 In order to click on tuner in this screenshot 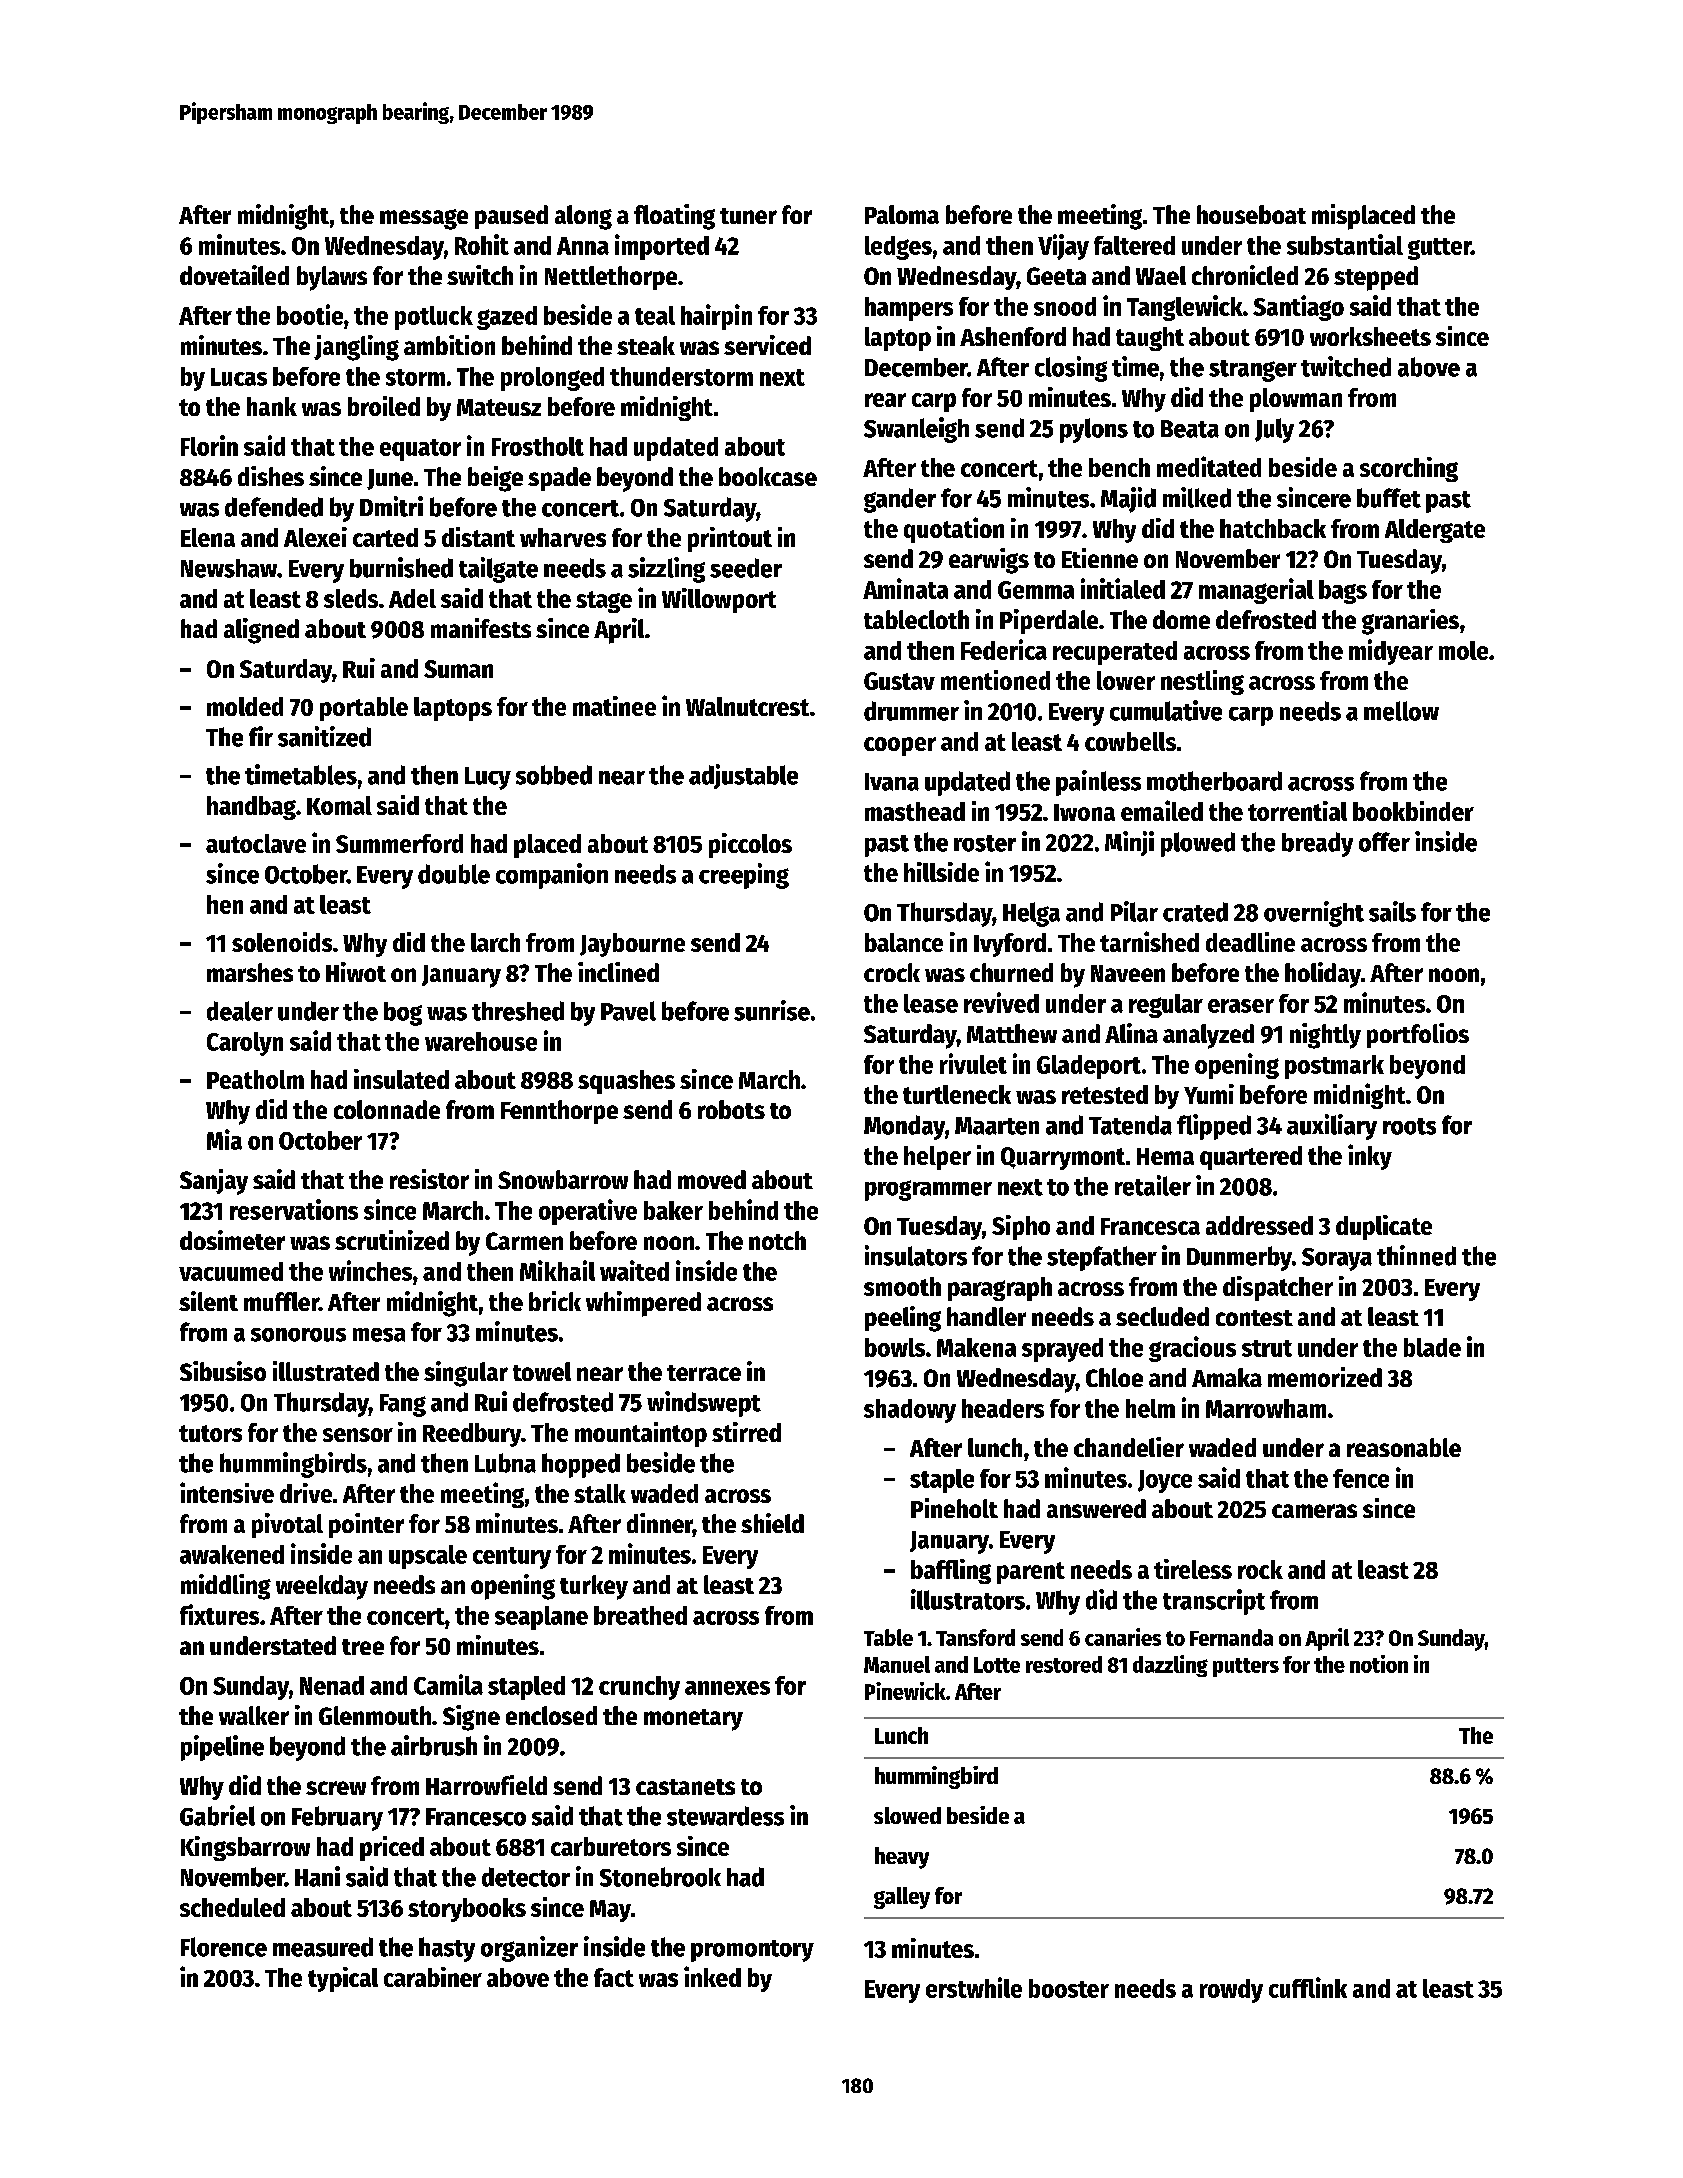, I will do `click(748, 216)`.
